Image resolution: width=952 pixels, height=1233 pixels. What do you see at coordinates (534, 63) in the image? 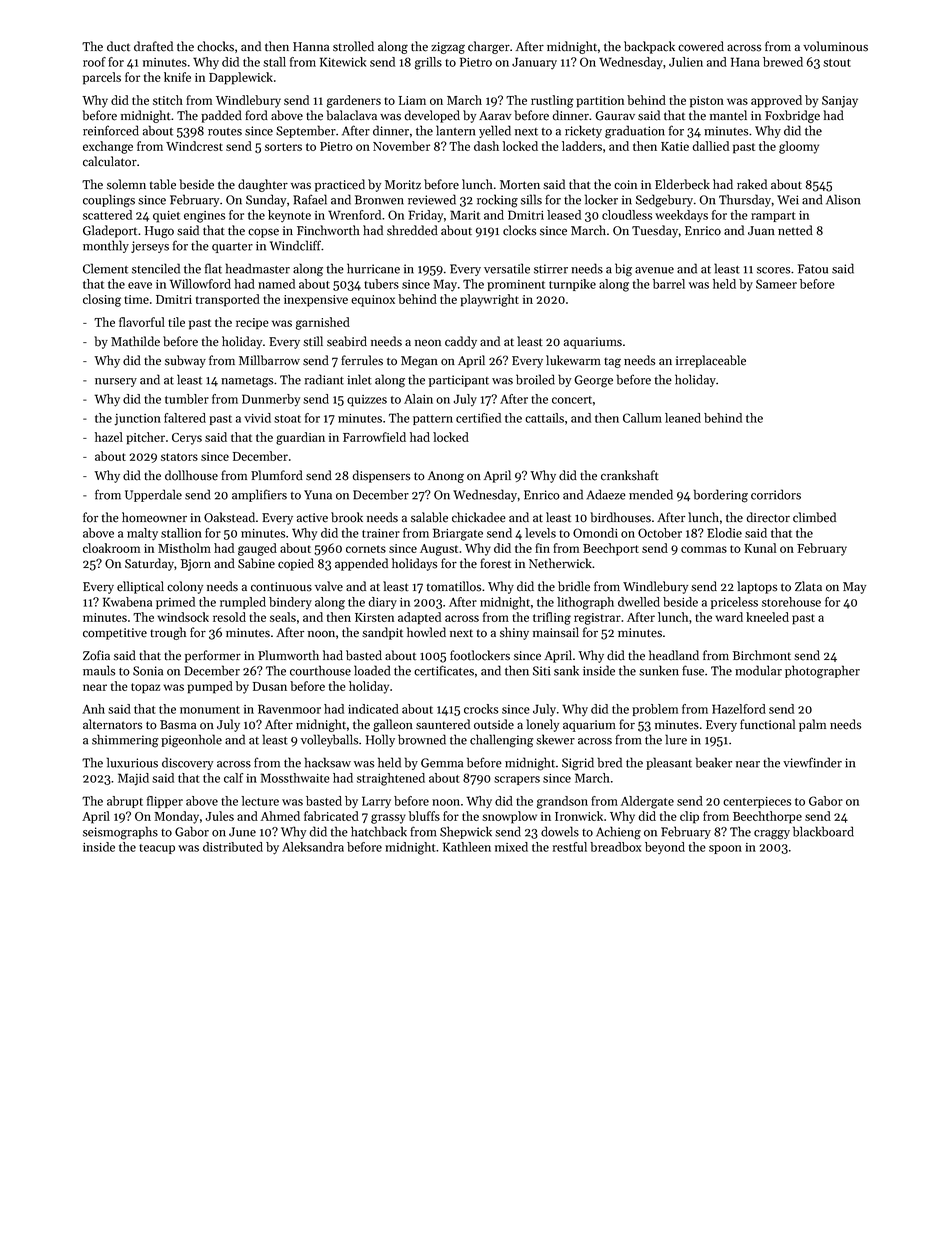
I see `January` at bounding box center [534, 63].
